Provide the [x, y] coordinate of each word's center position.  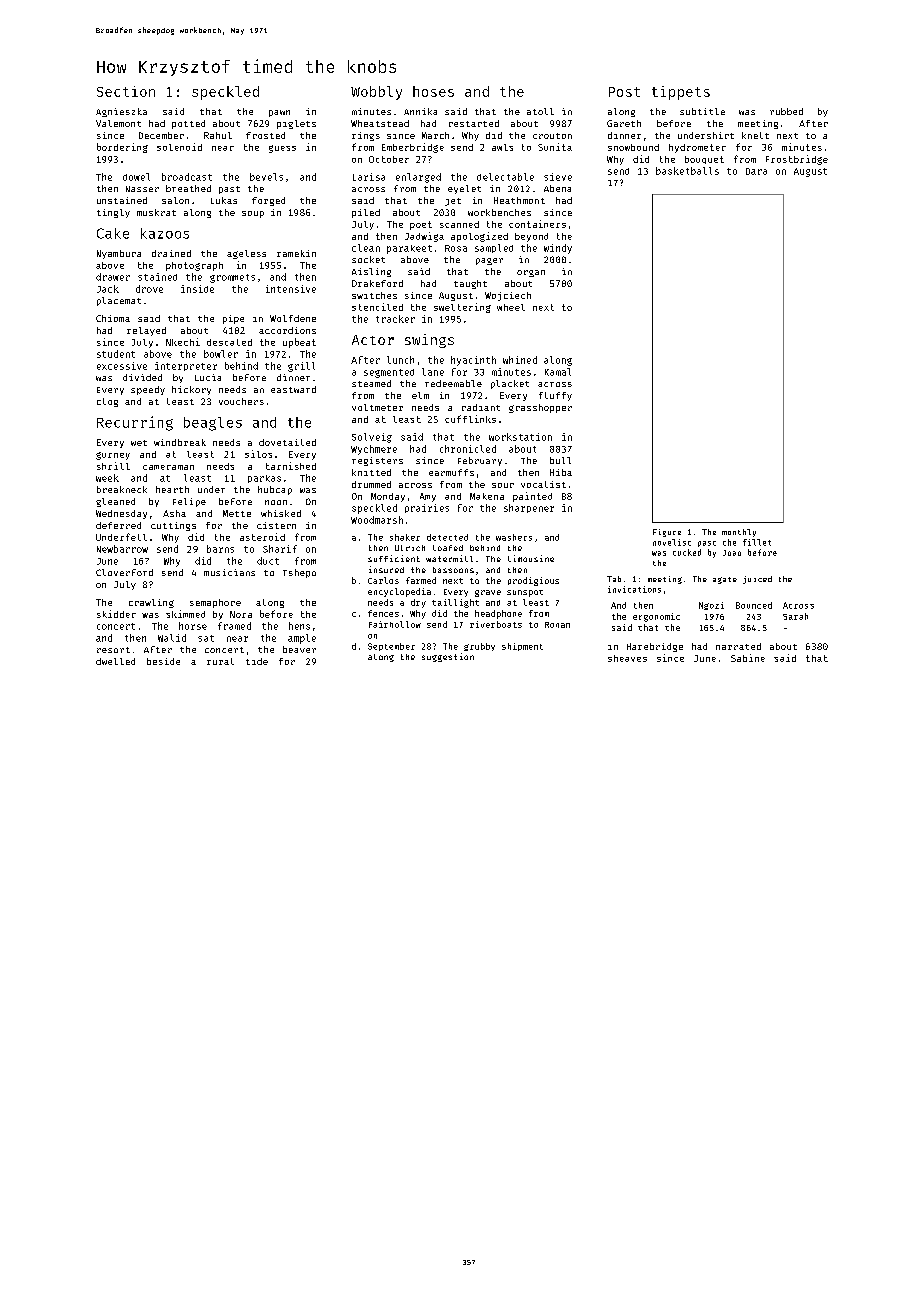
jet [453, 202]
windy [558, 249]
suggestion [448, 657]
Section [126, 91]
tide [257, 661]
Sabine [748, 658]
